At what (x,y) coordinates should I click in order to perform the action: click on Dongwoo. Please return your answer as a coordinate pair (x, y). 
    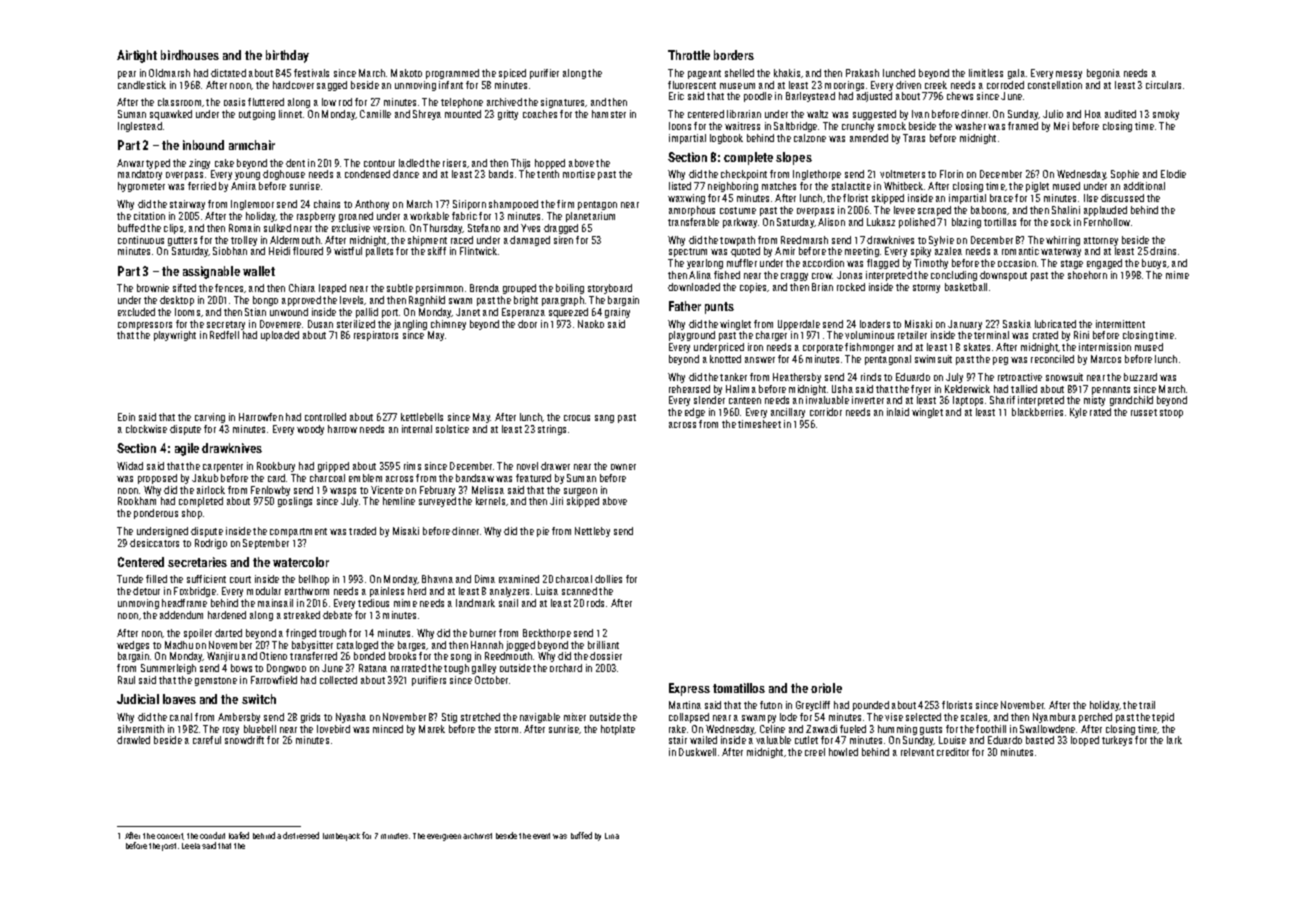
    Looking at the image, I should click on (286, 669).
